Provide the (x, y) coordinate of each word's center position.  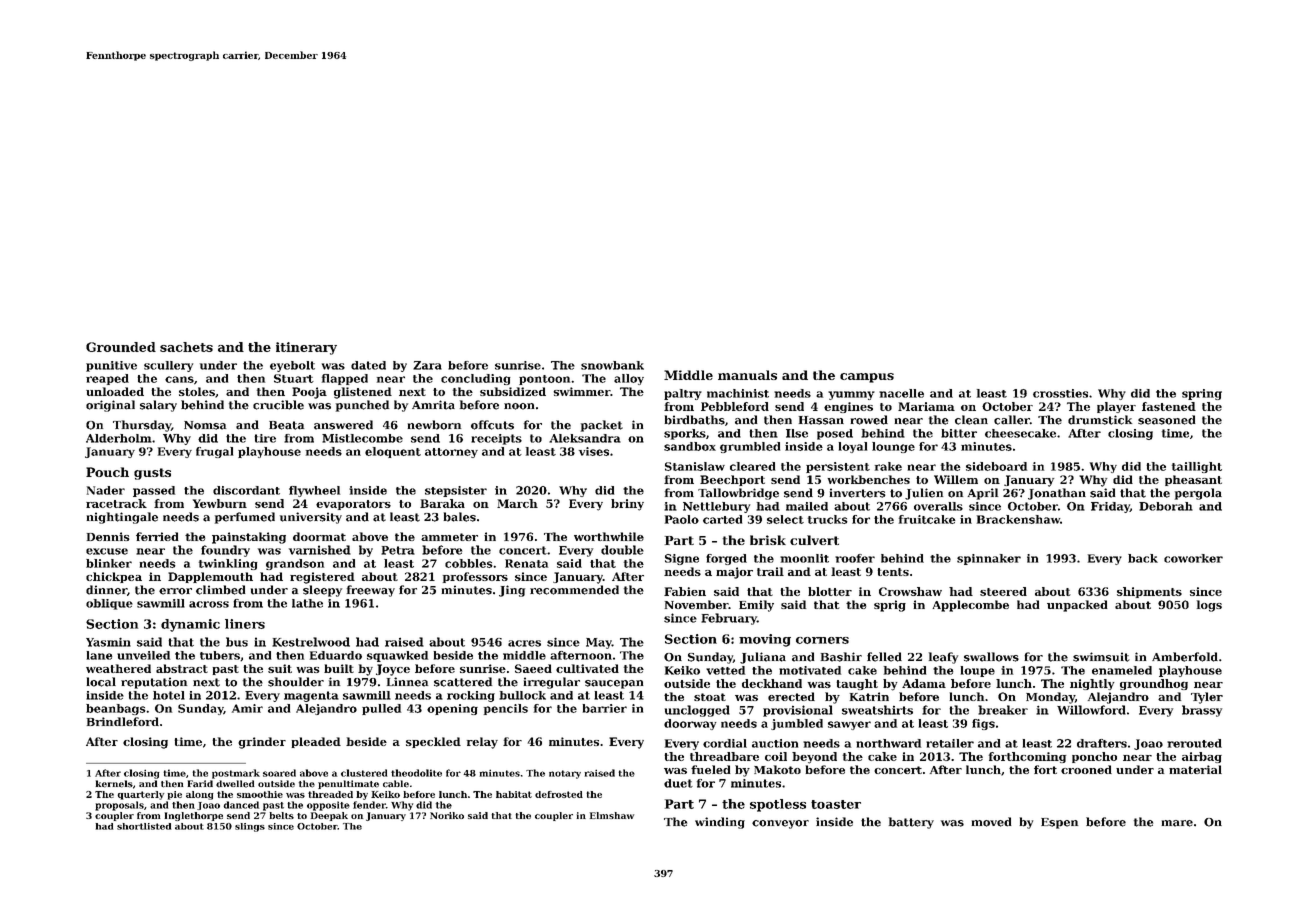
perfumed (245, 518)
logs (1209, 606)
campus (867, 378)
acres (524, 643)
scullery (168, 366)
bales (459, 517)
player (1116, 407)
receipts (496, 439)
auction (775, 743)
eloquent (393, 452)
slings (250, 827)
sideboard (996, 466)
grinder (262, 743)
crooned (1086, 769)
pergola (1198, 494)
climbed (221, 590)
